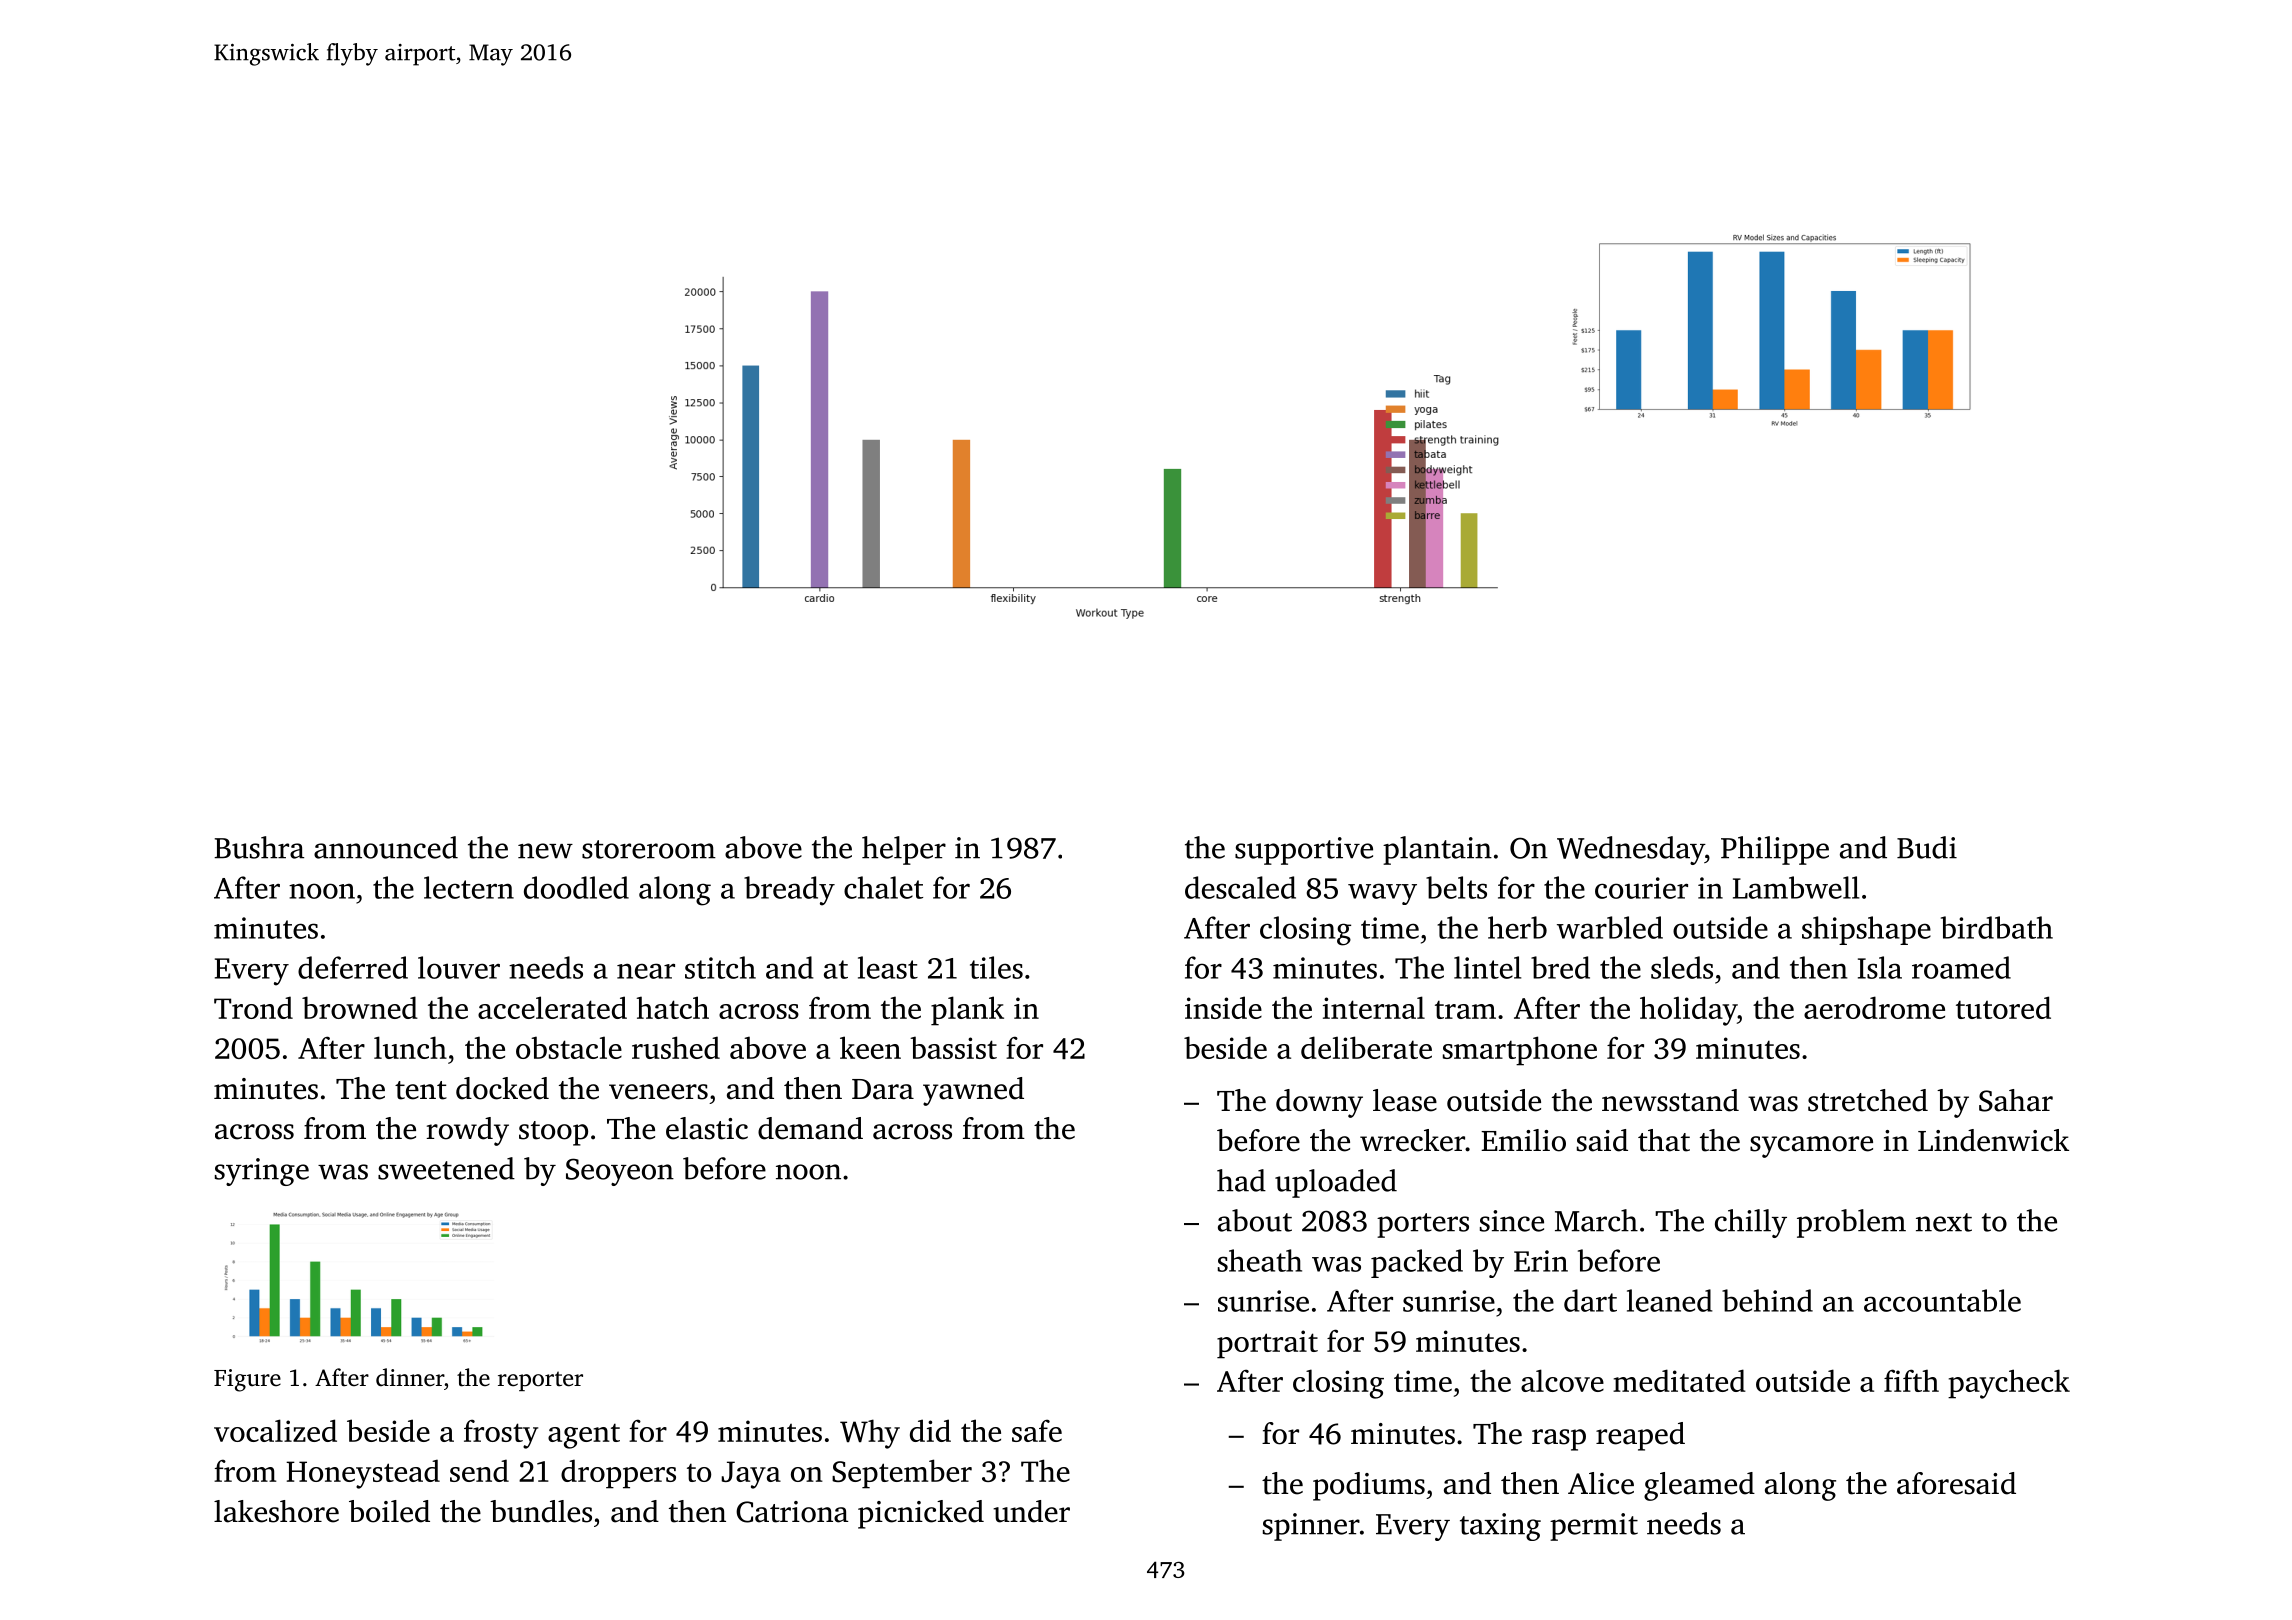 The width and height of the screenshot is (2292, 1620). Describe the element at coordinates (1311, 1527) in the screenshot. I see `spinner` at that location.
